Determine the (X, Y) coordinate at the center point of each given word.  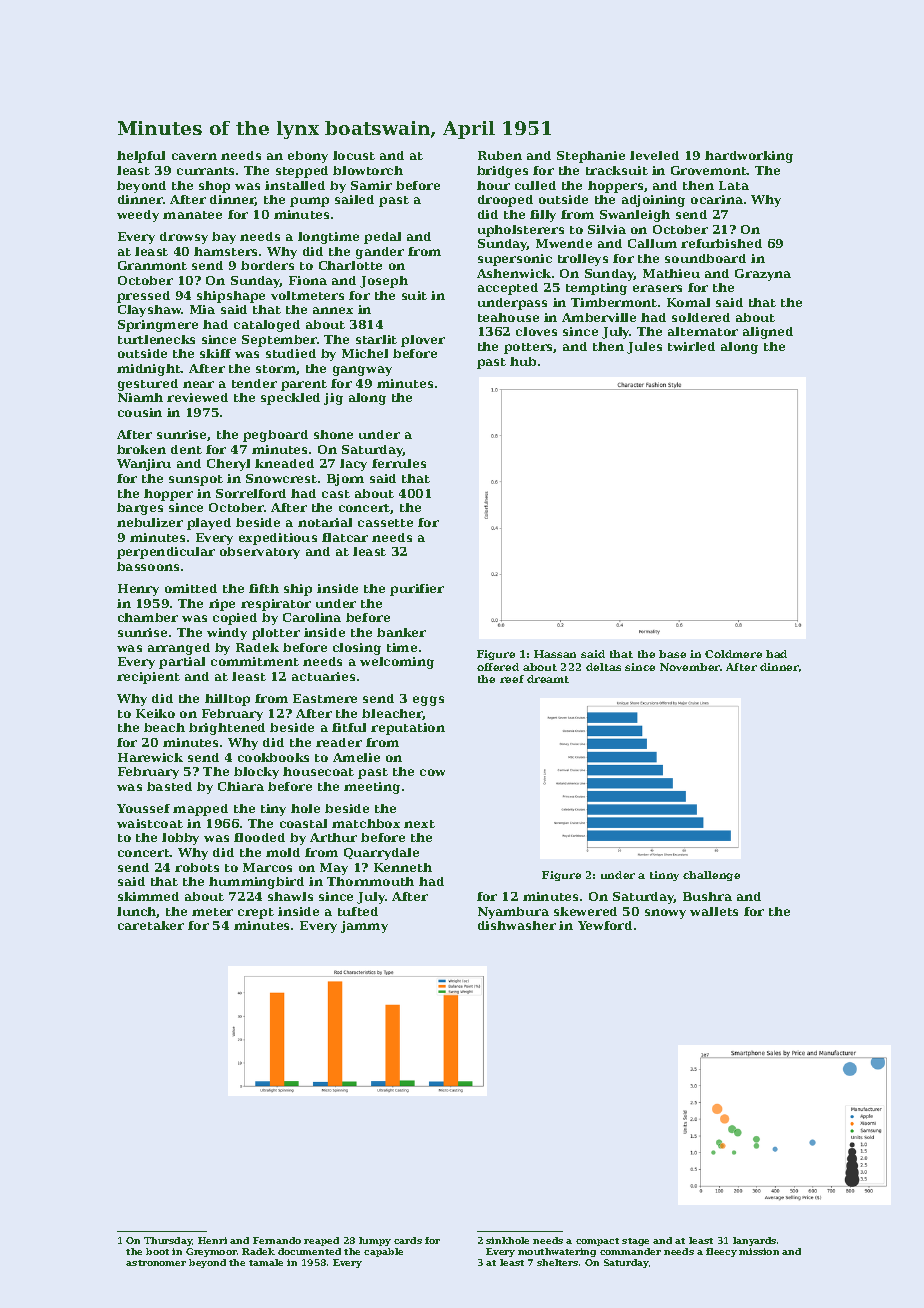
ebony (308, 157)
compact (597, 1242)
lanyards (754, 1241)
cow (432, 772)
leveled (654, 155)
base (672, 654)
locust (354, 155)
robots (197, 867)
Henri (212, 1240)
